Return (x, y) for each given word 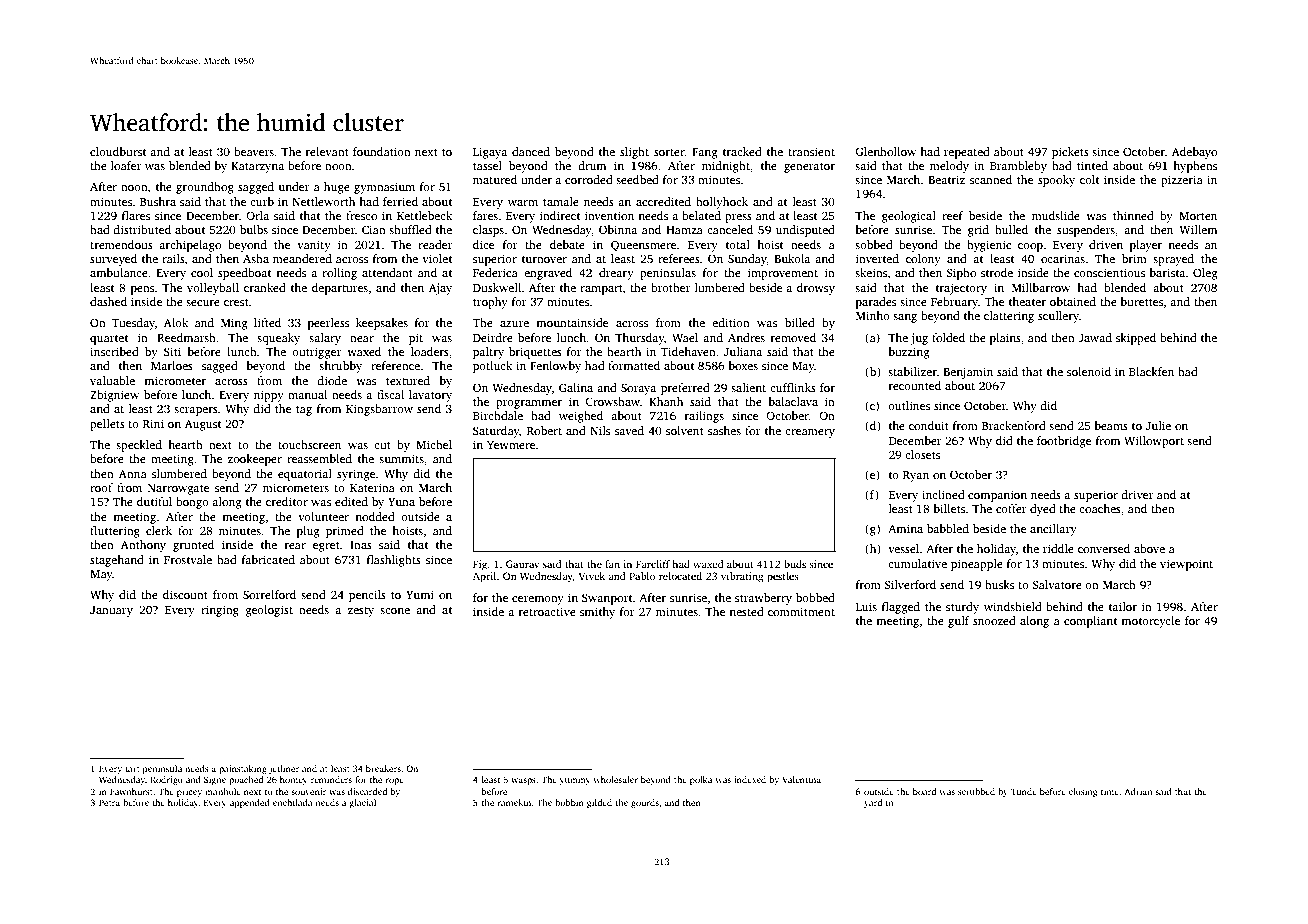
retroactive (547, 611)
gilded (599, 803)
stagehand (117, 561)
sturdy (962, 608)
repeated (967, 153)
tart (132, 769)
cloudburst (118, 151)
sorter (669, 152)
